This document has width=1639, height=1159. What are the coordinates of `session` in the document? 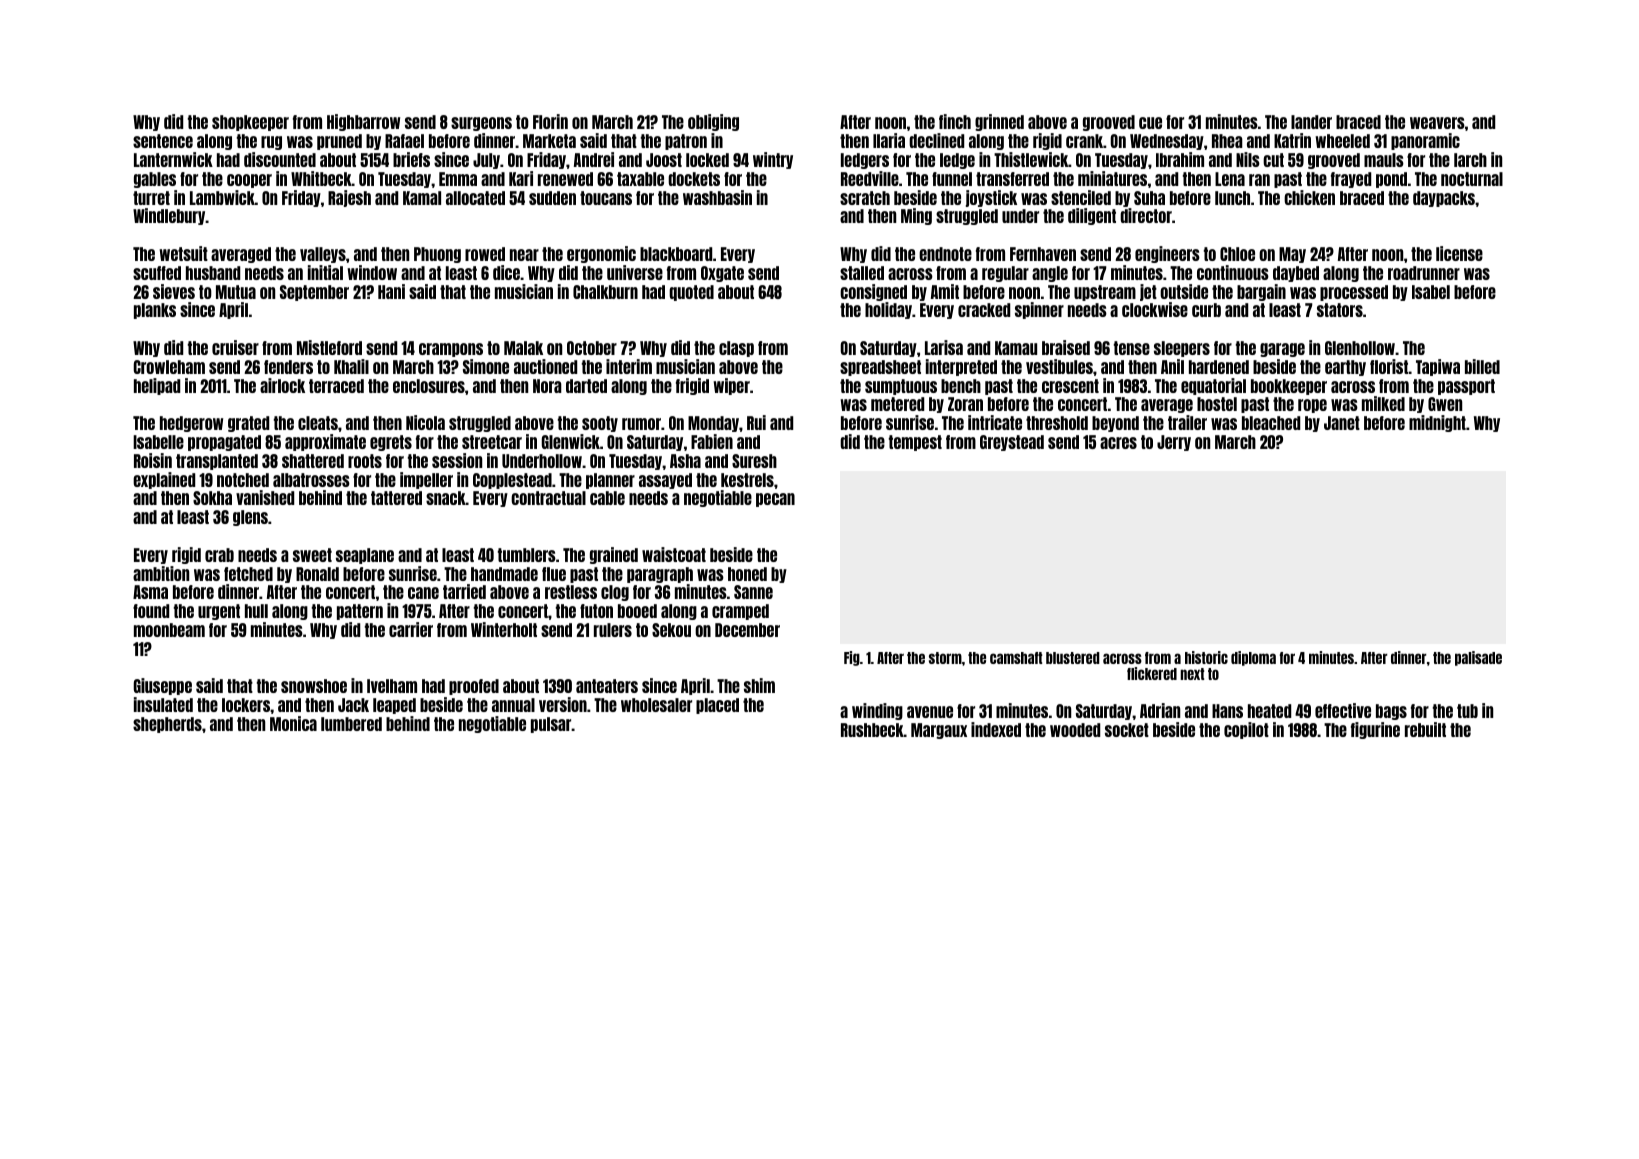 It's located at (457, 460).
